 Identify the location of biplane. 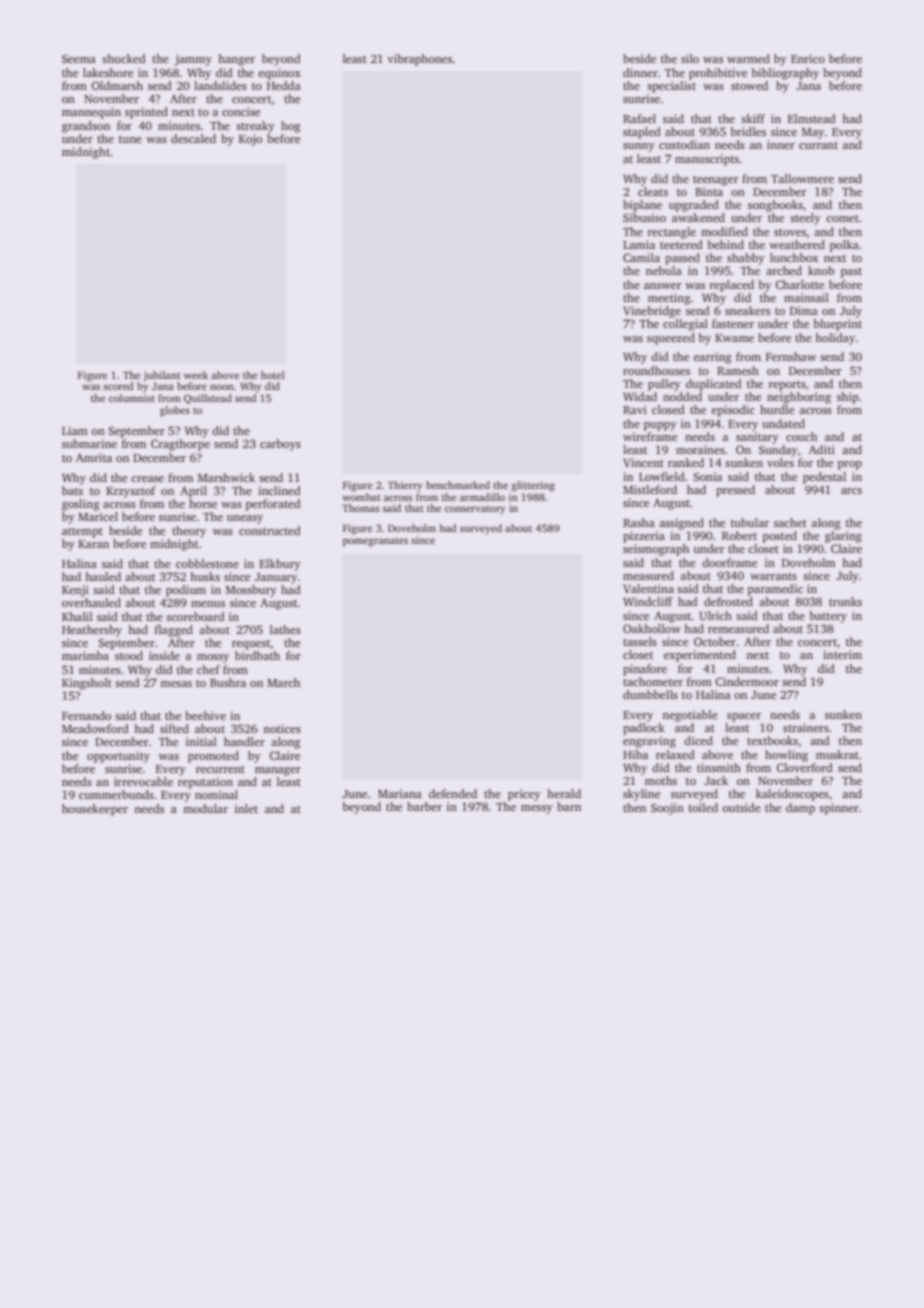
(642, 206).
